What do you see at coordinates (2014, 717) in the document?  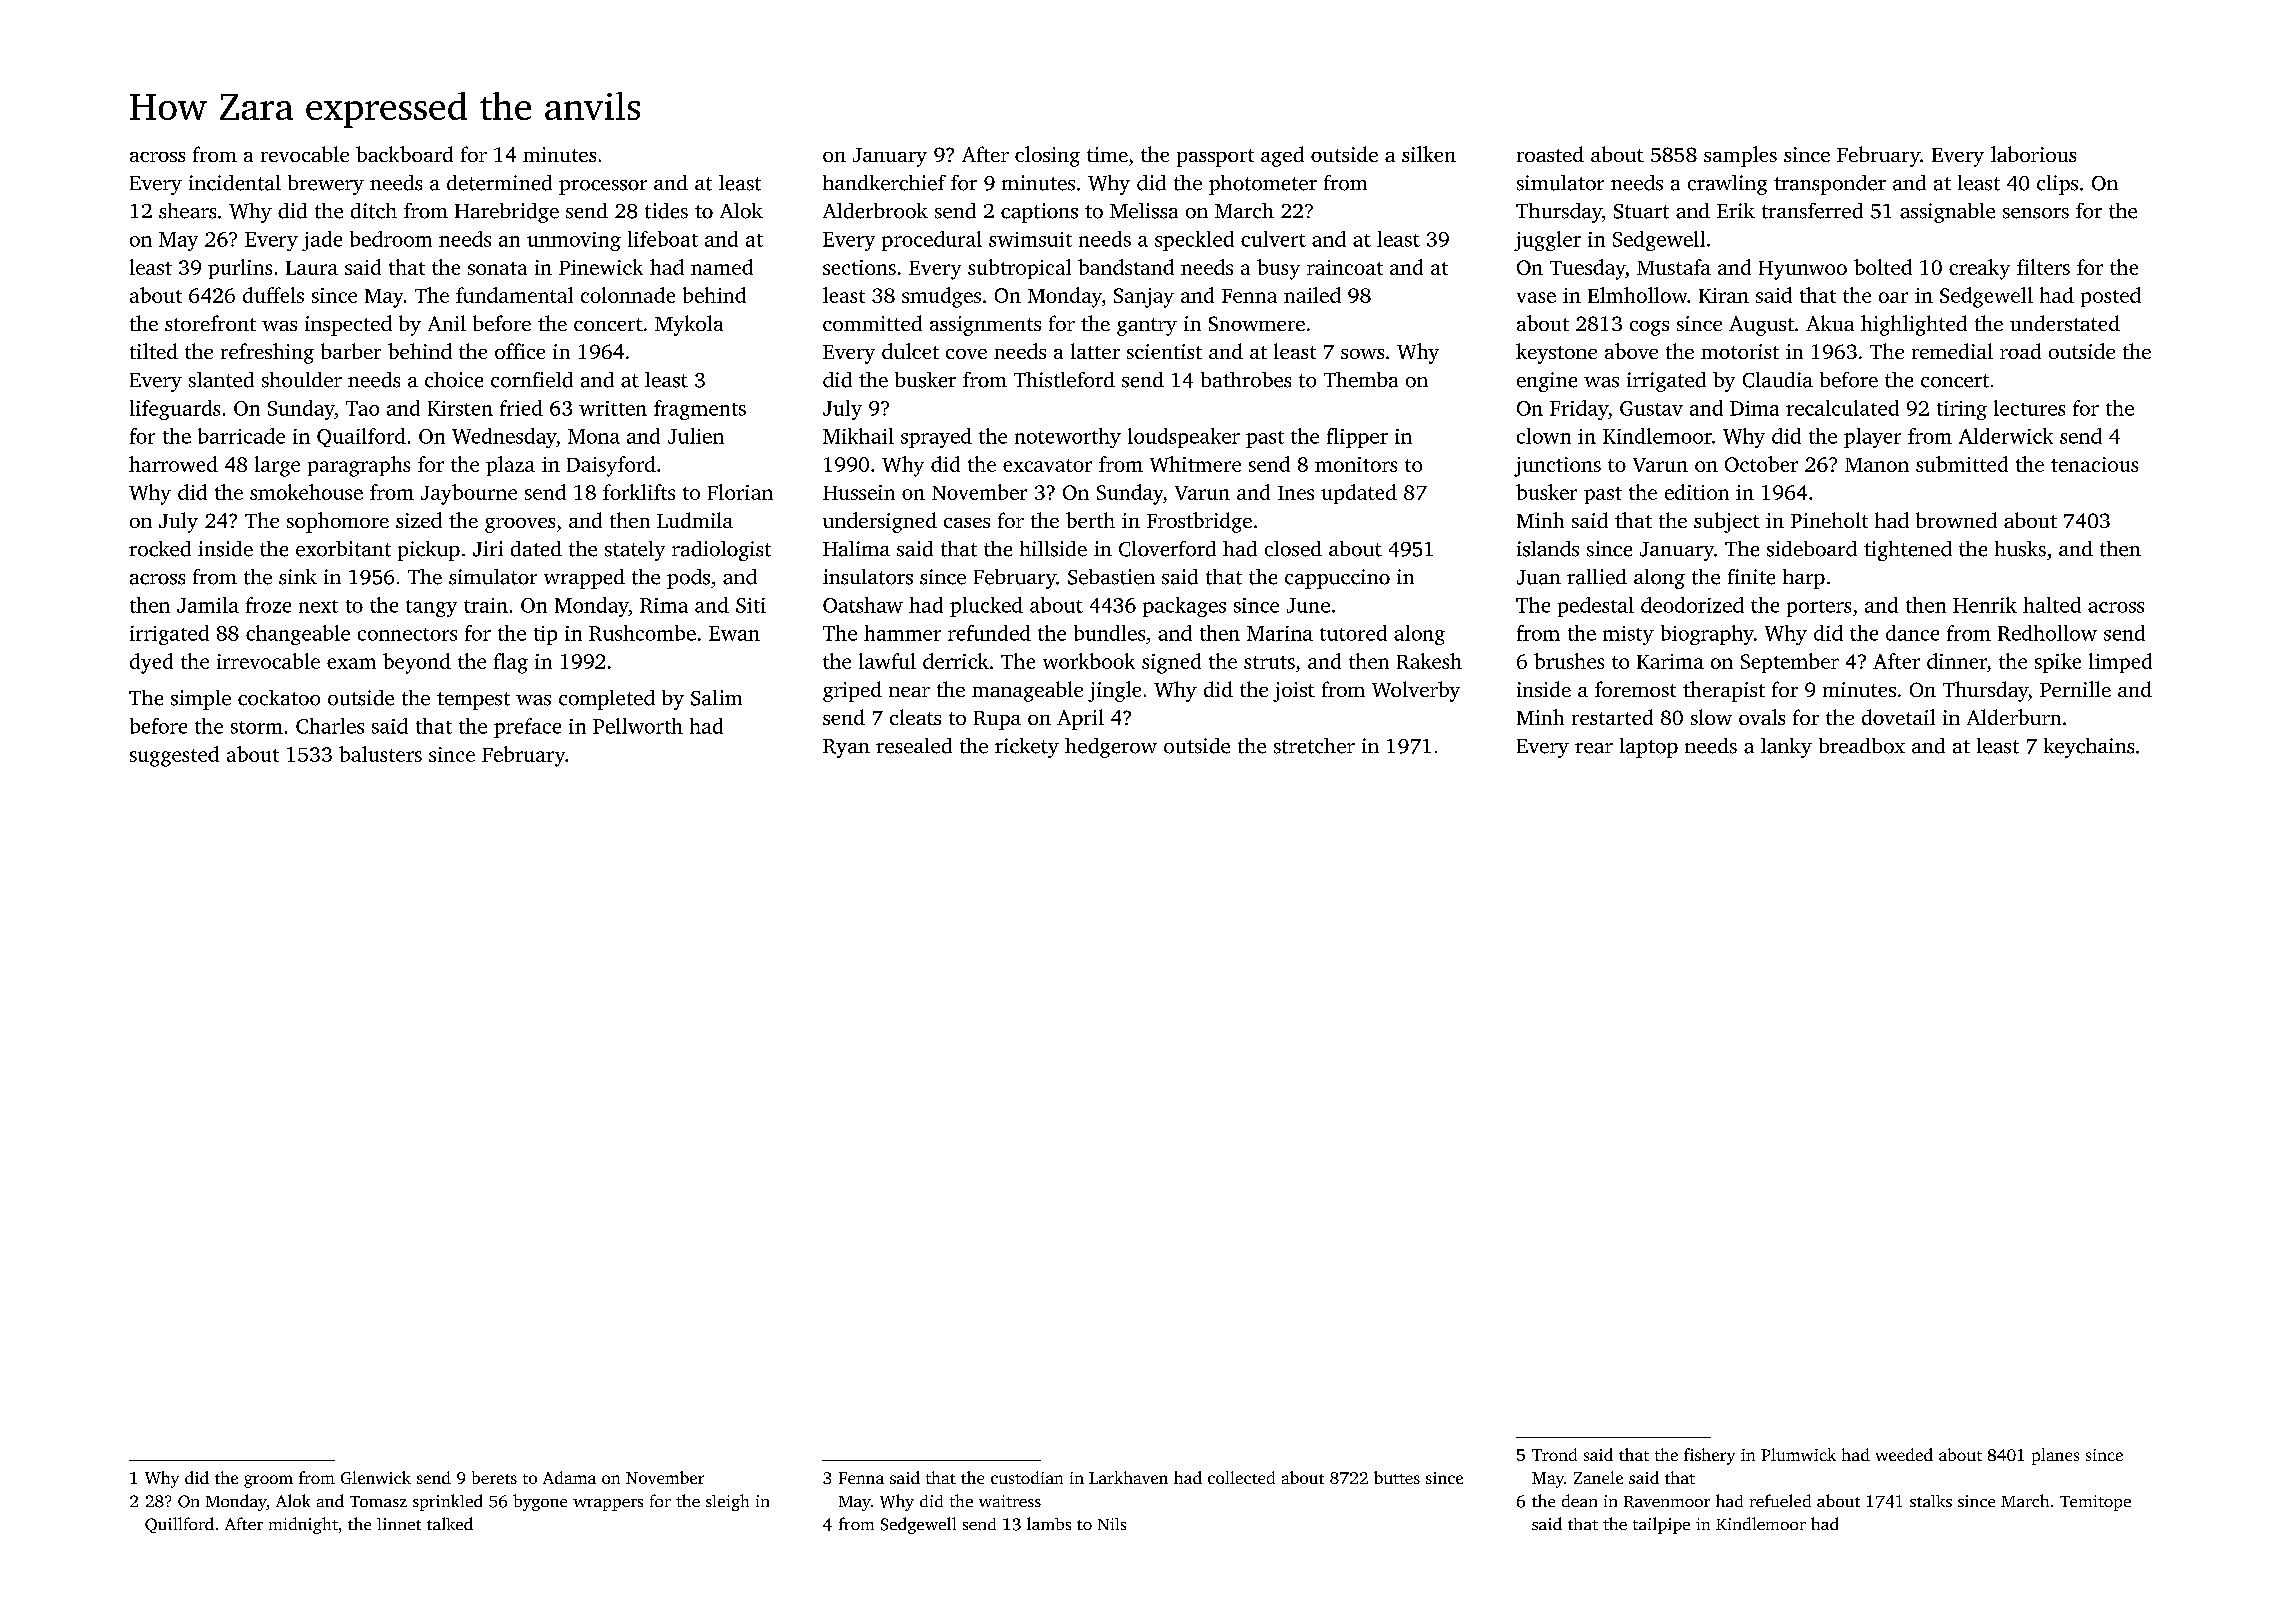 I see `Alderburn` at bounding box center [2014, 717].
